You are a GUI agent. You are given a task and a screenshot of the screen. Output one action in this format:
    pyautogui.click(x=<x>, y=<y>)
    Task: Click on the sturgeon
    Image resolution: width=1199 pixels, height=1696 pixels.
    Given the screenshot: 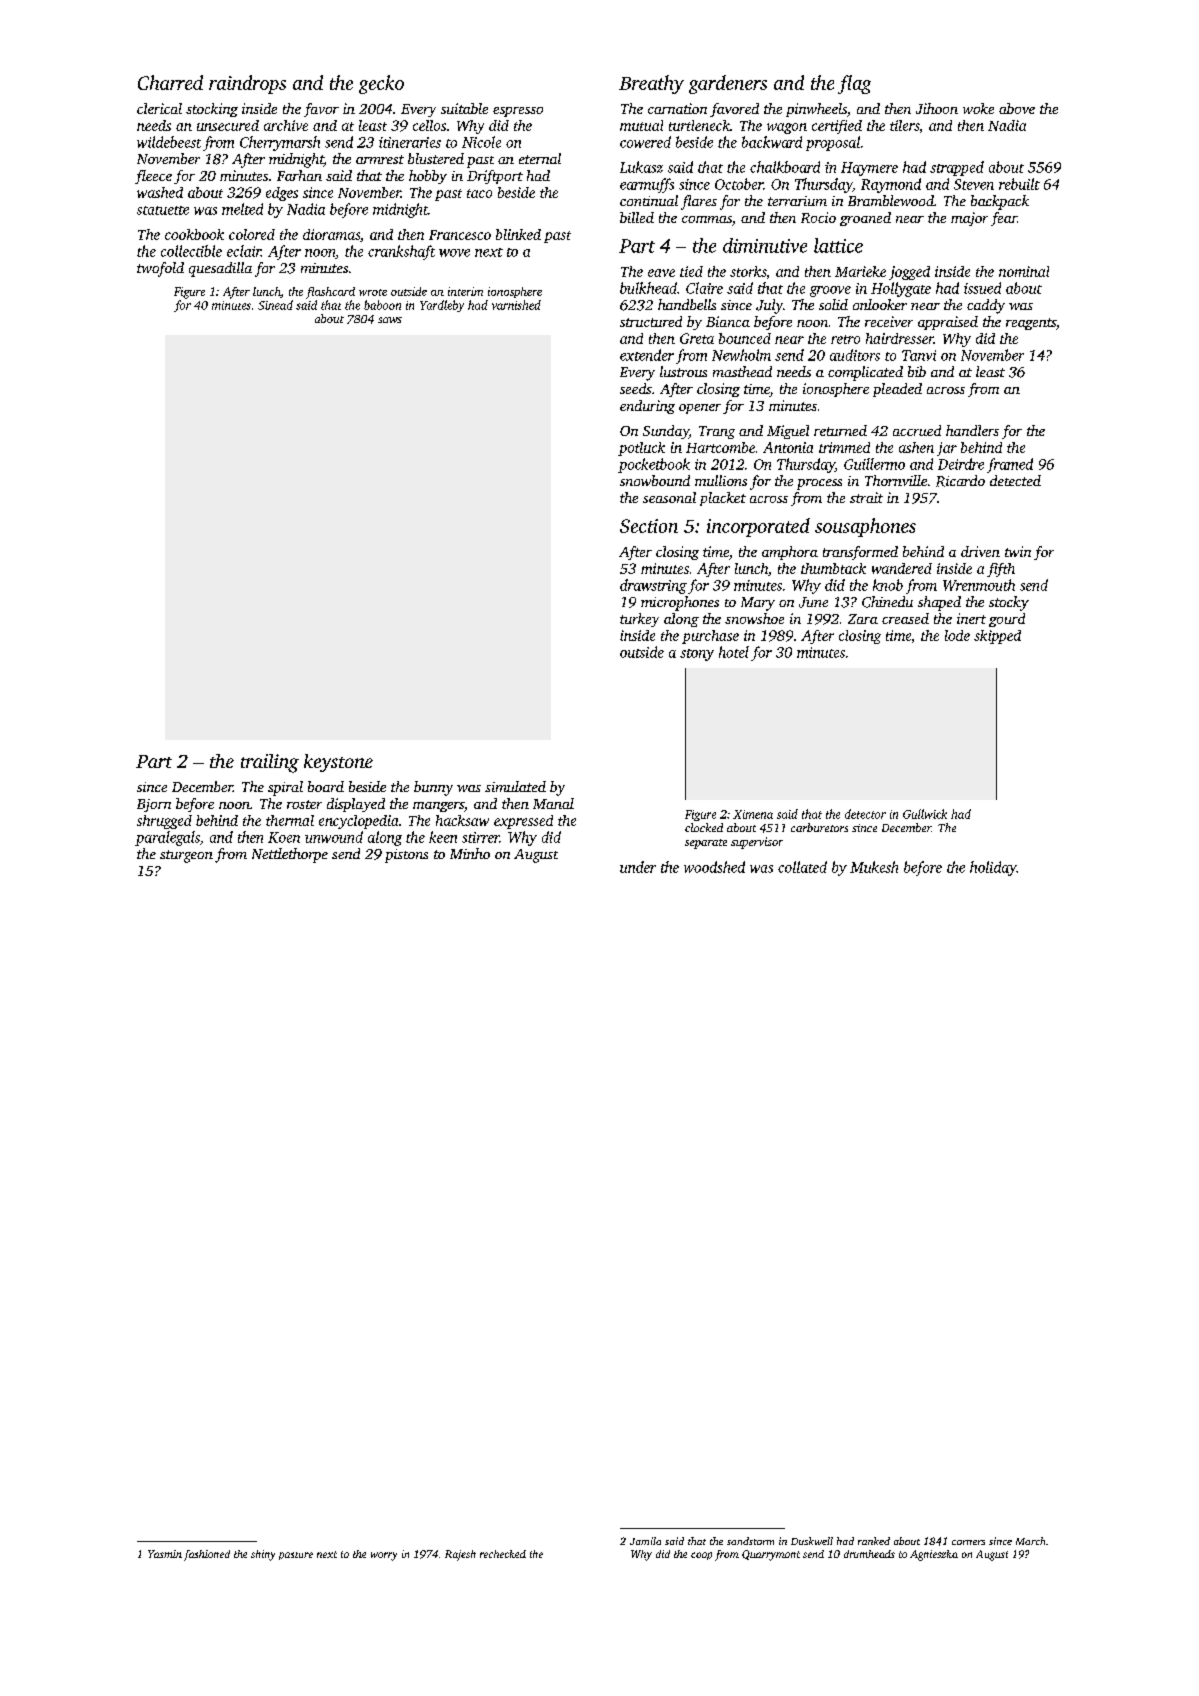 What is the action you would take?
    pyautogui.click(x=186, y=856)
